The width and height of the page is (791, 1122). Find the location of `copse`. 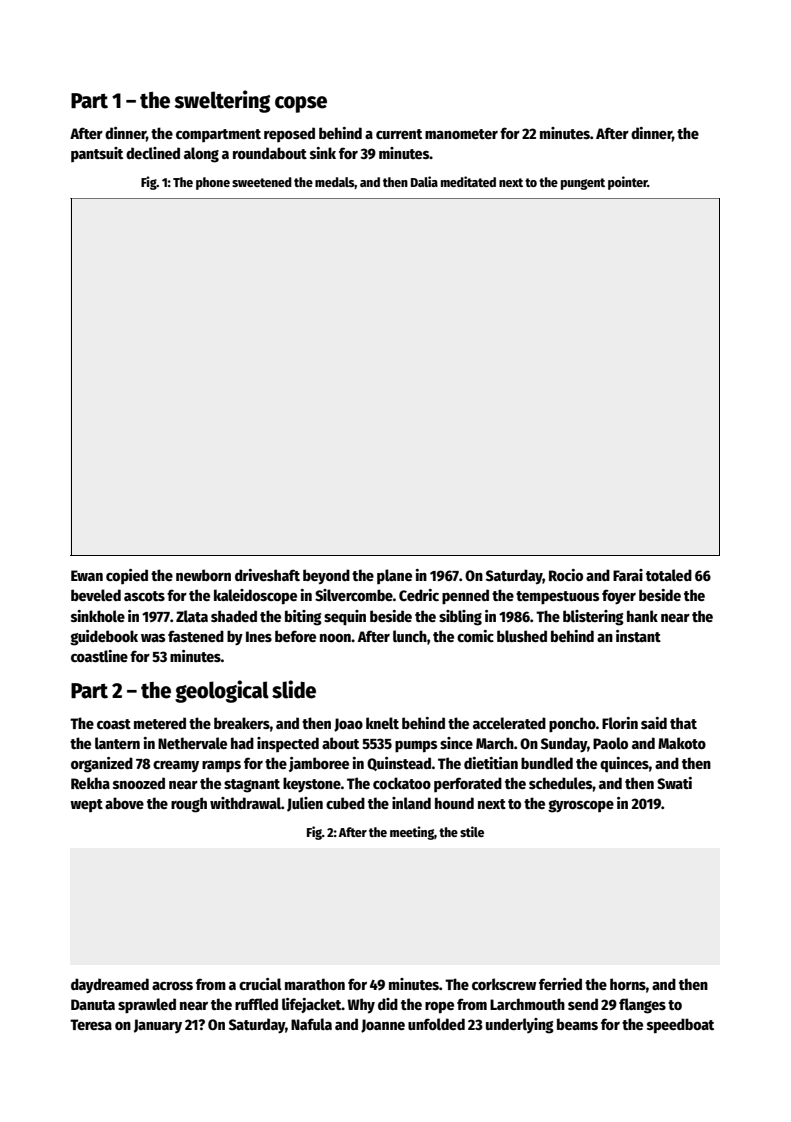

copse is located at coordinates (301, 104).
